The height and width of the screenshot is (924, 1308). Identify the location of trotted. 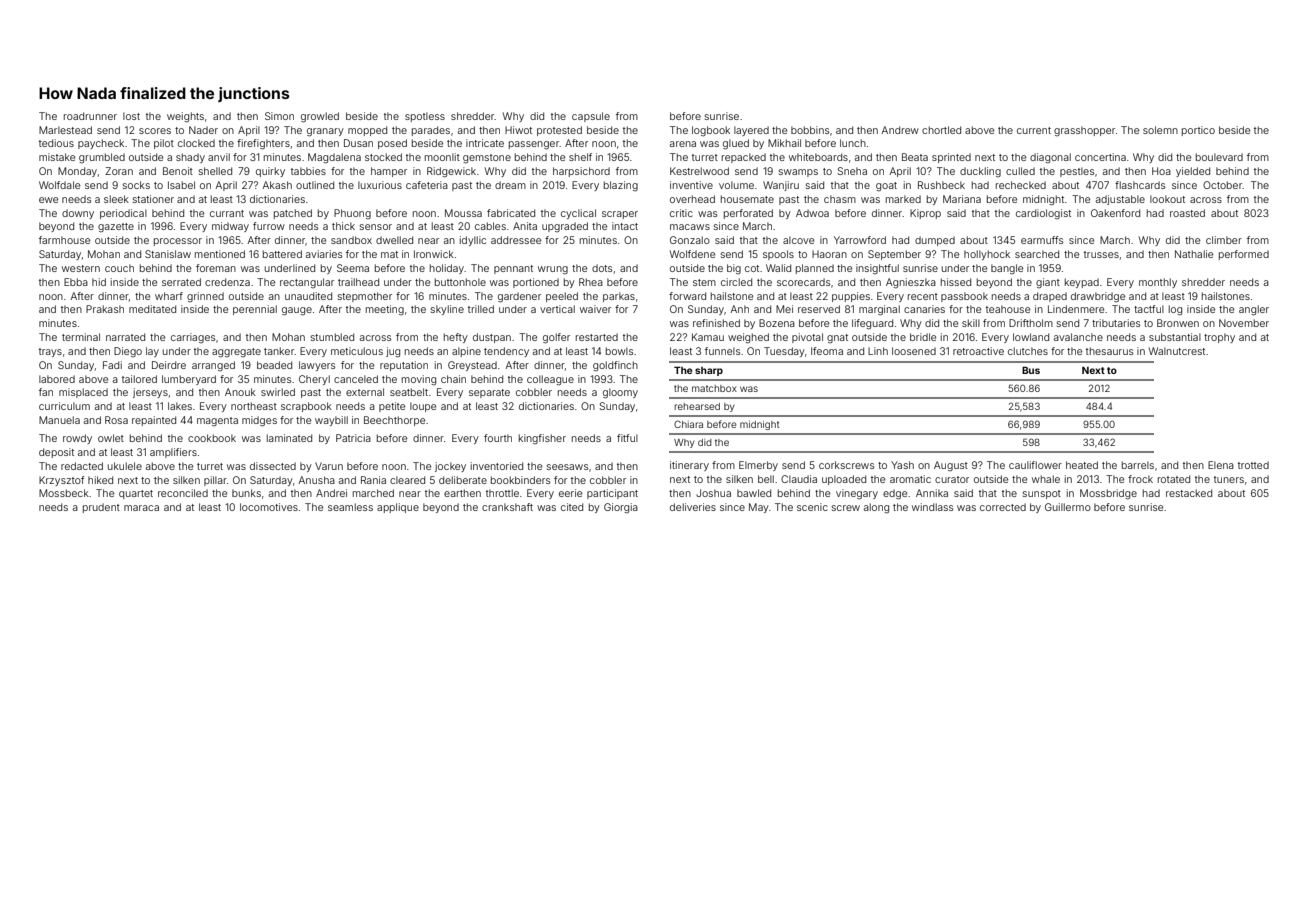
(1253, 465).
